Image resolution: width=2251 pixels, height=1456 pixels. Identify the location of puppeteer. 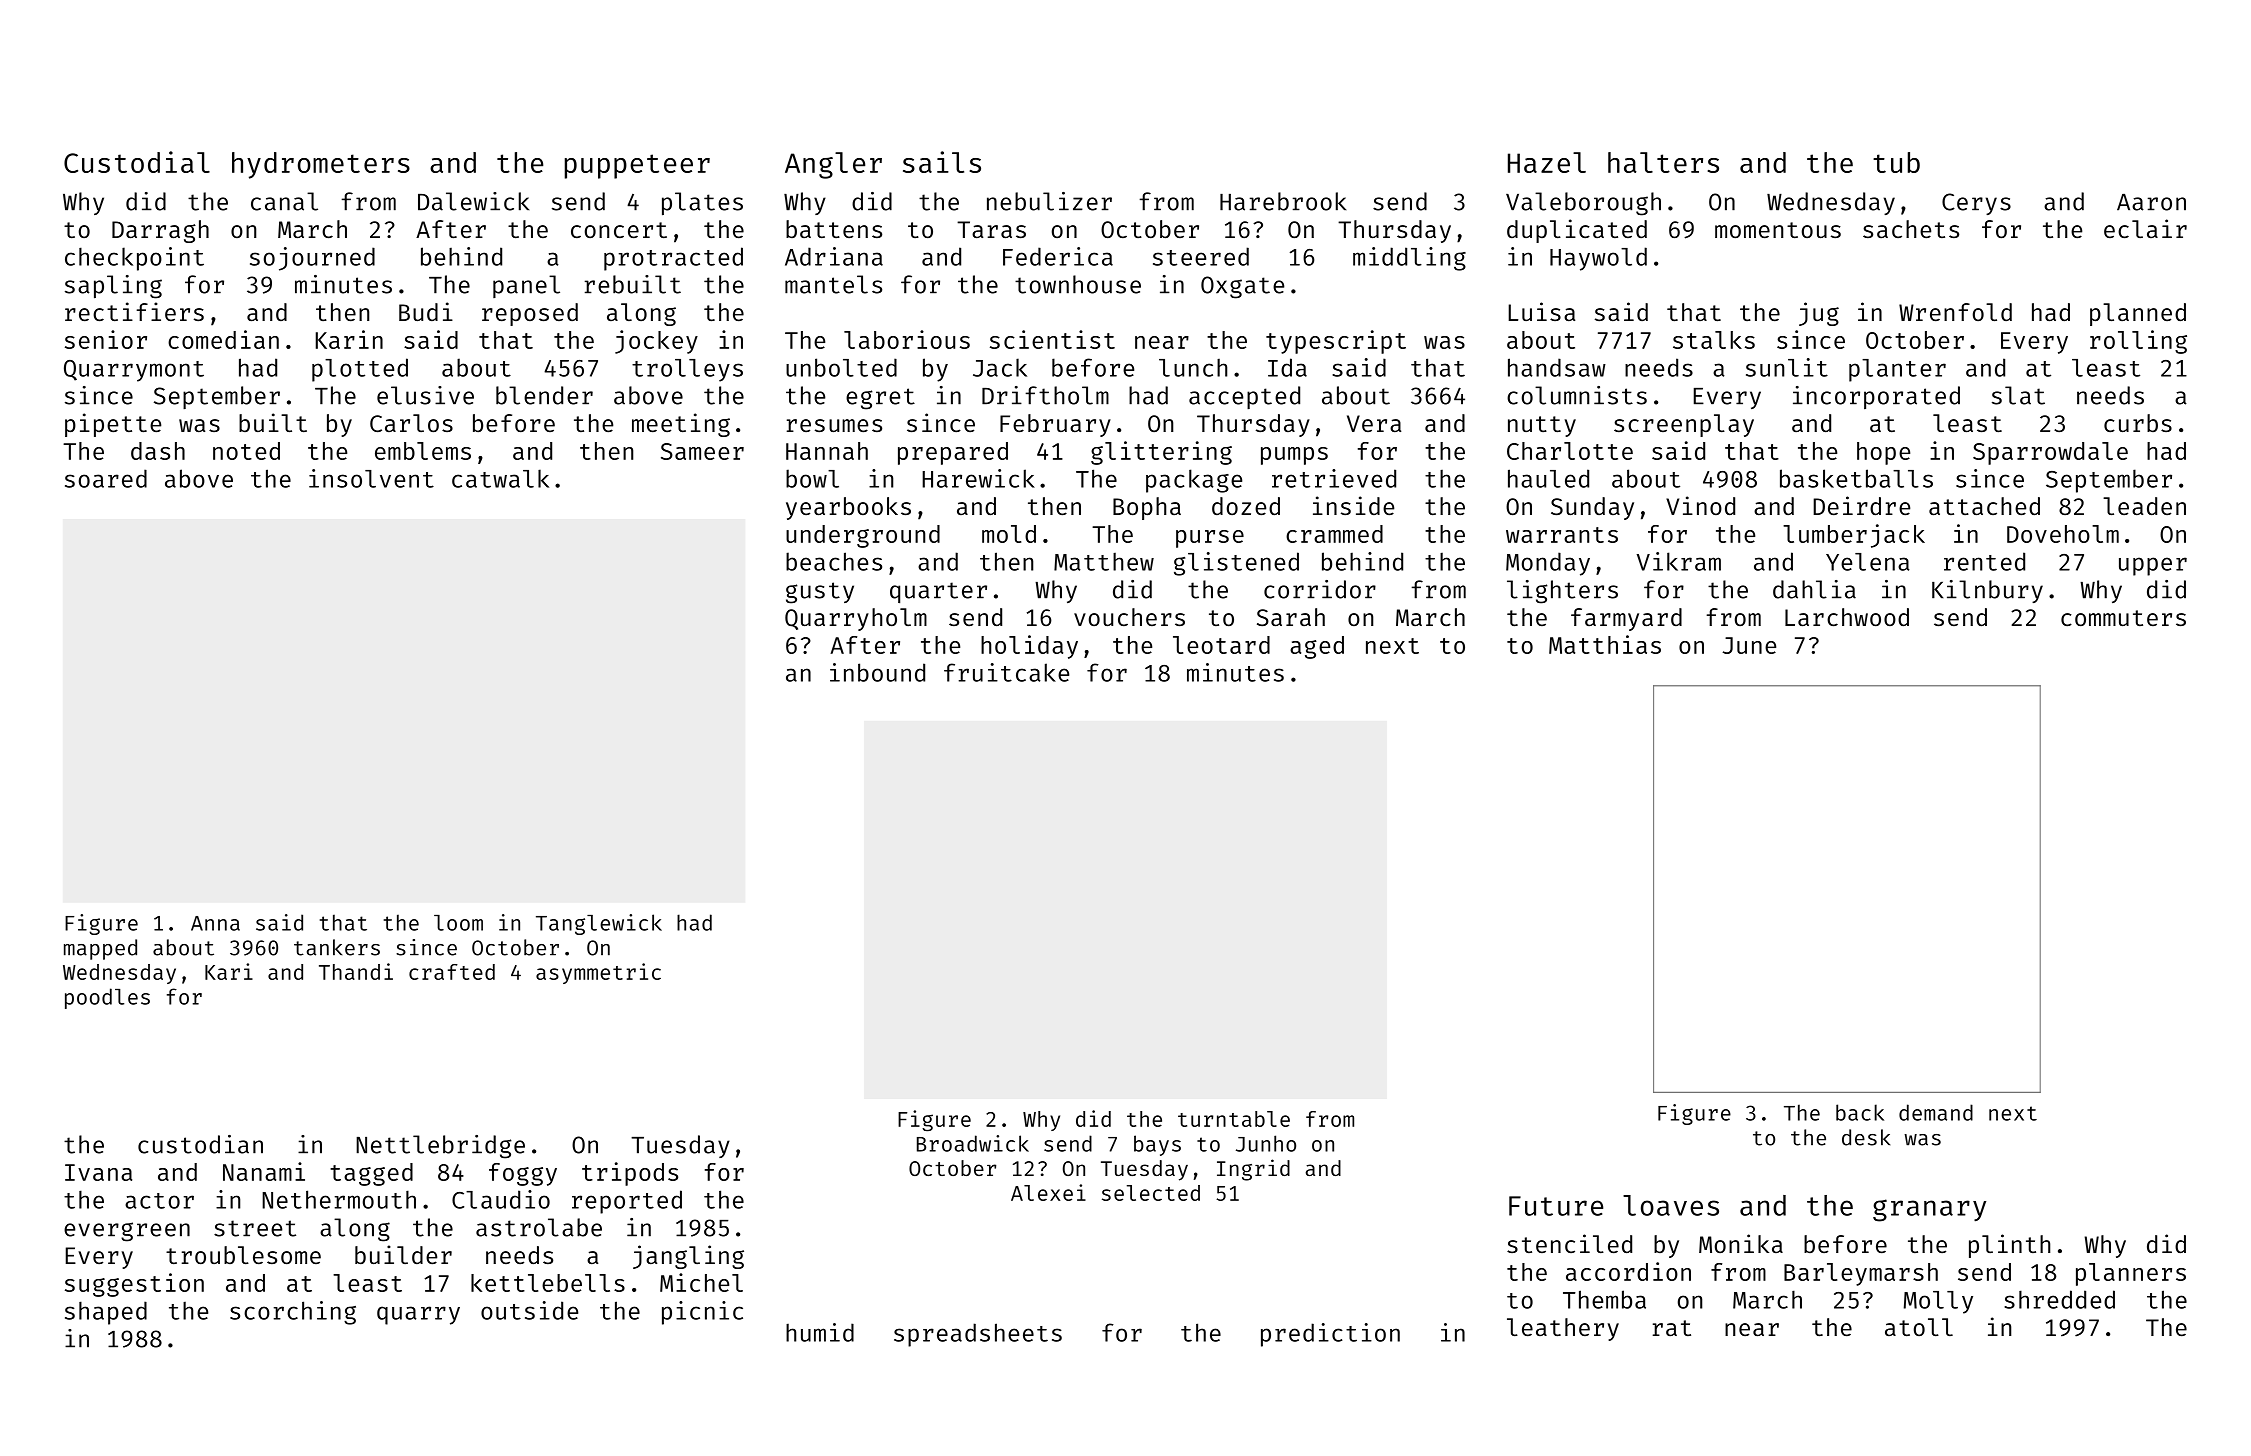
(637, 166).
